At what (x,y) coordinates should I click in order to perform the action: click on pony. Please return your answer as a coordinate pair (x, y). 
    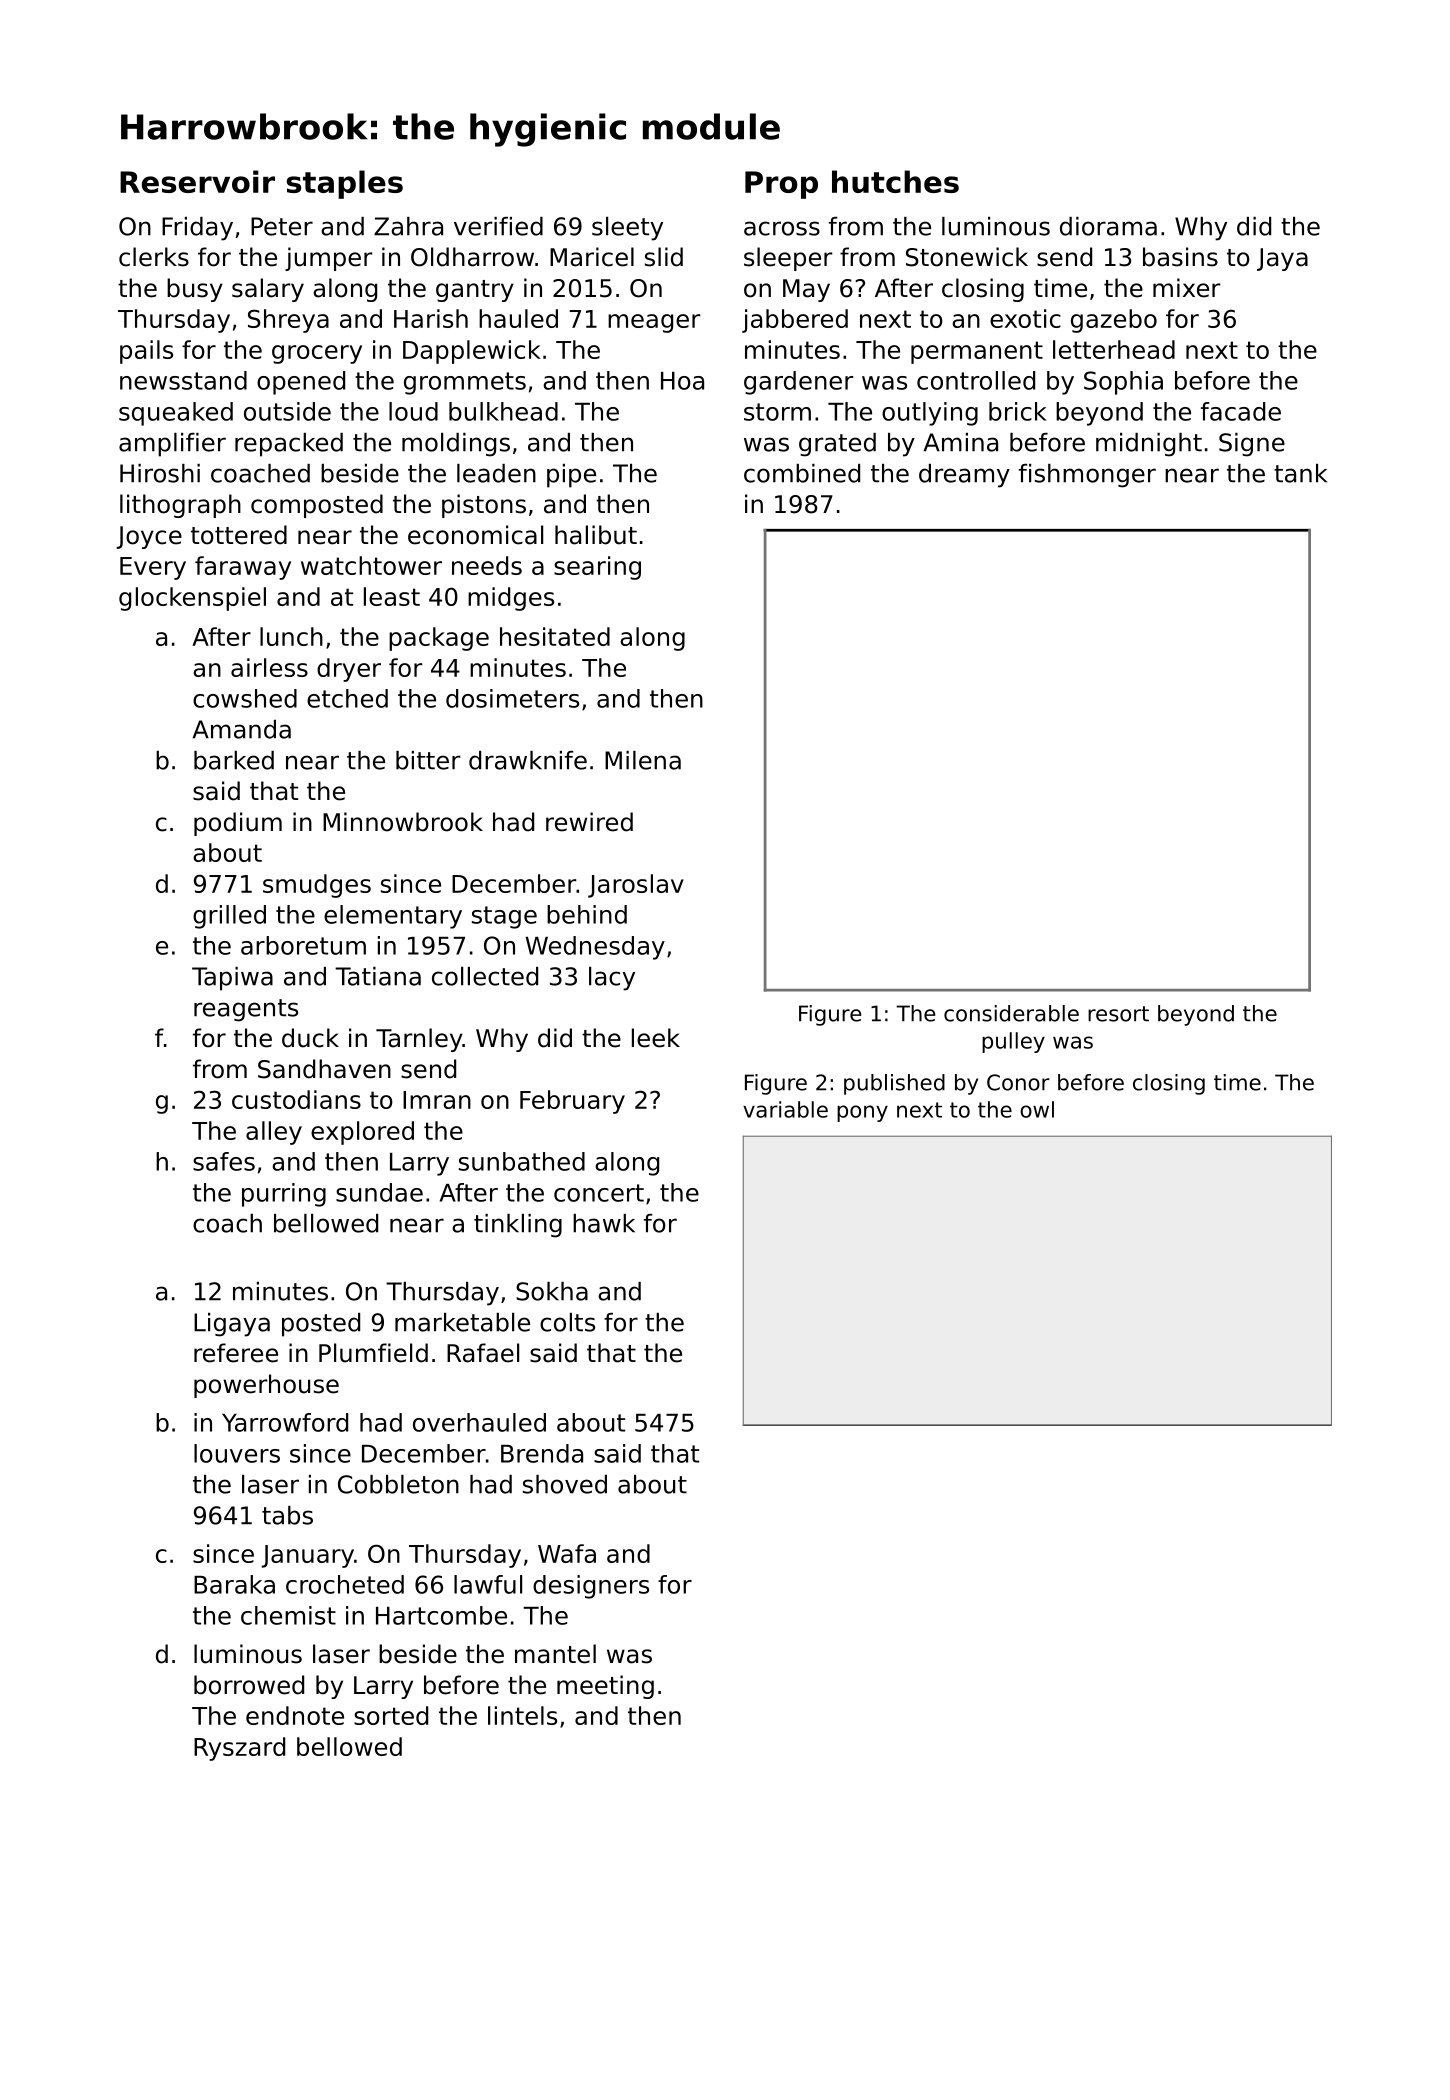
    Looking at the image, I should click on (862, 1113).
